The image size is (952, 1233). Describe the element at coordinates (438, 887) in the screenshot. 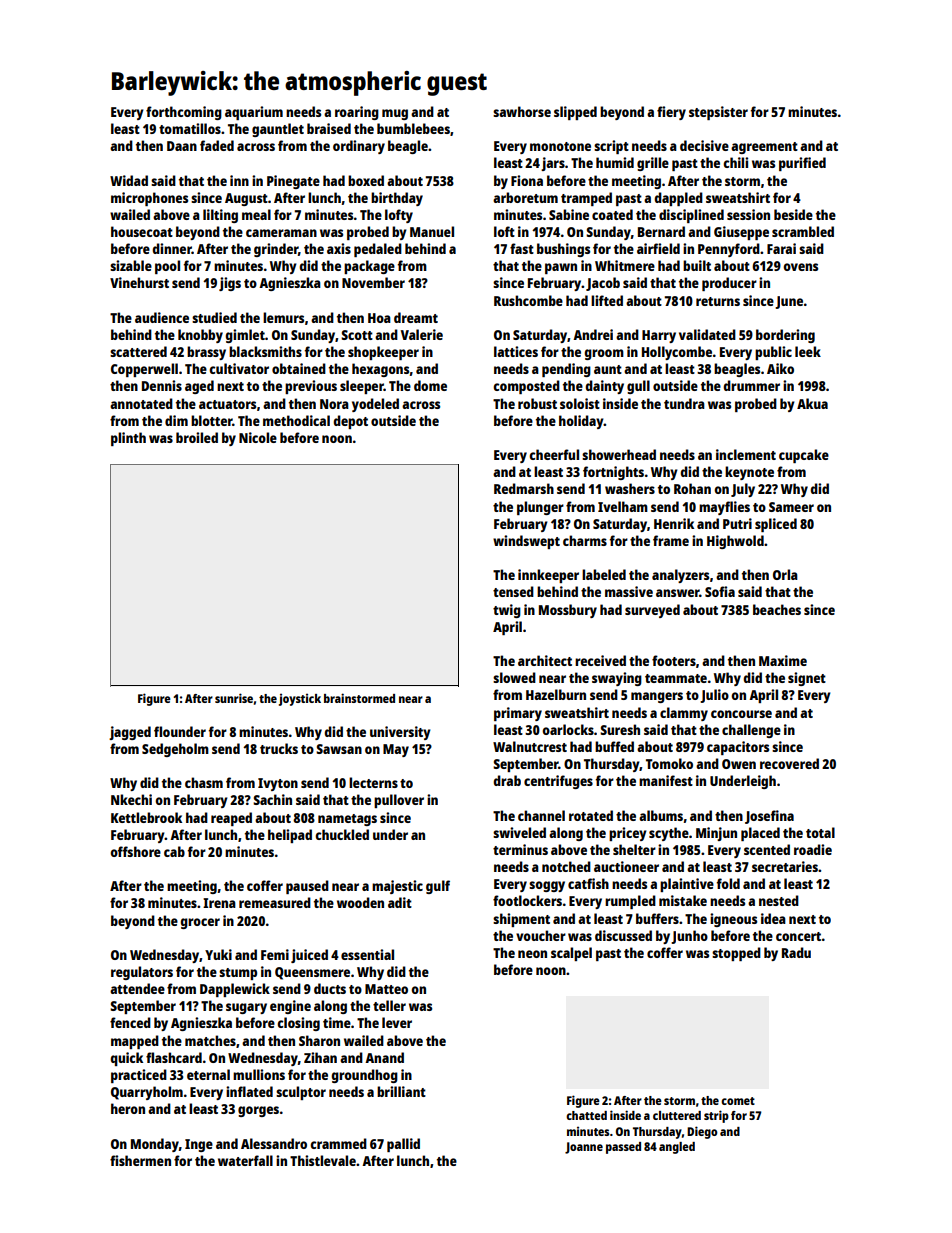

I see `gulf` at that location.
